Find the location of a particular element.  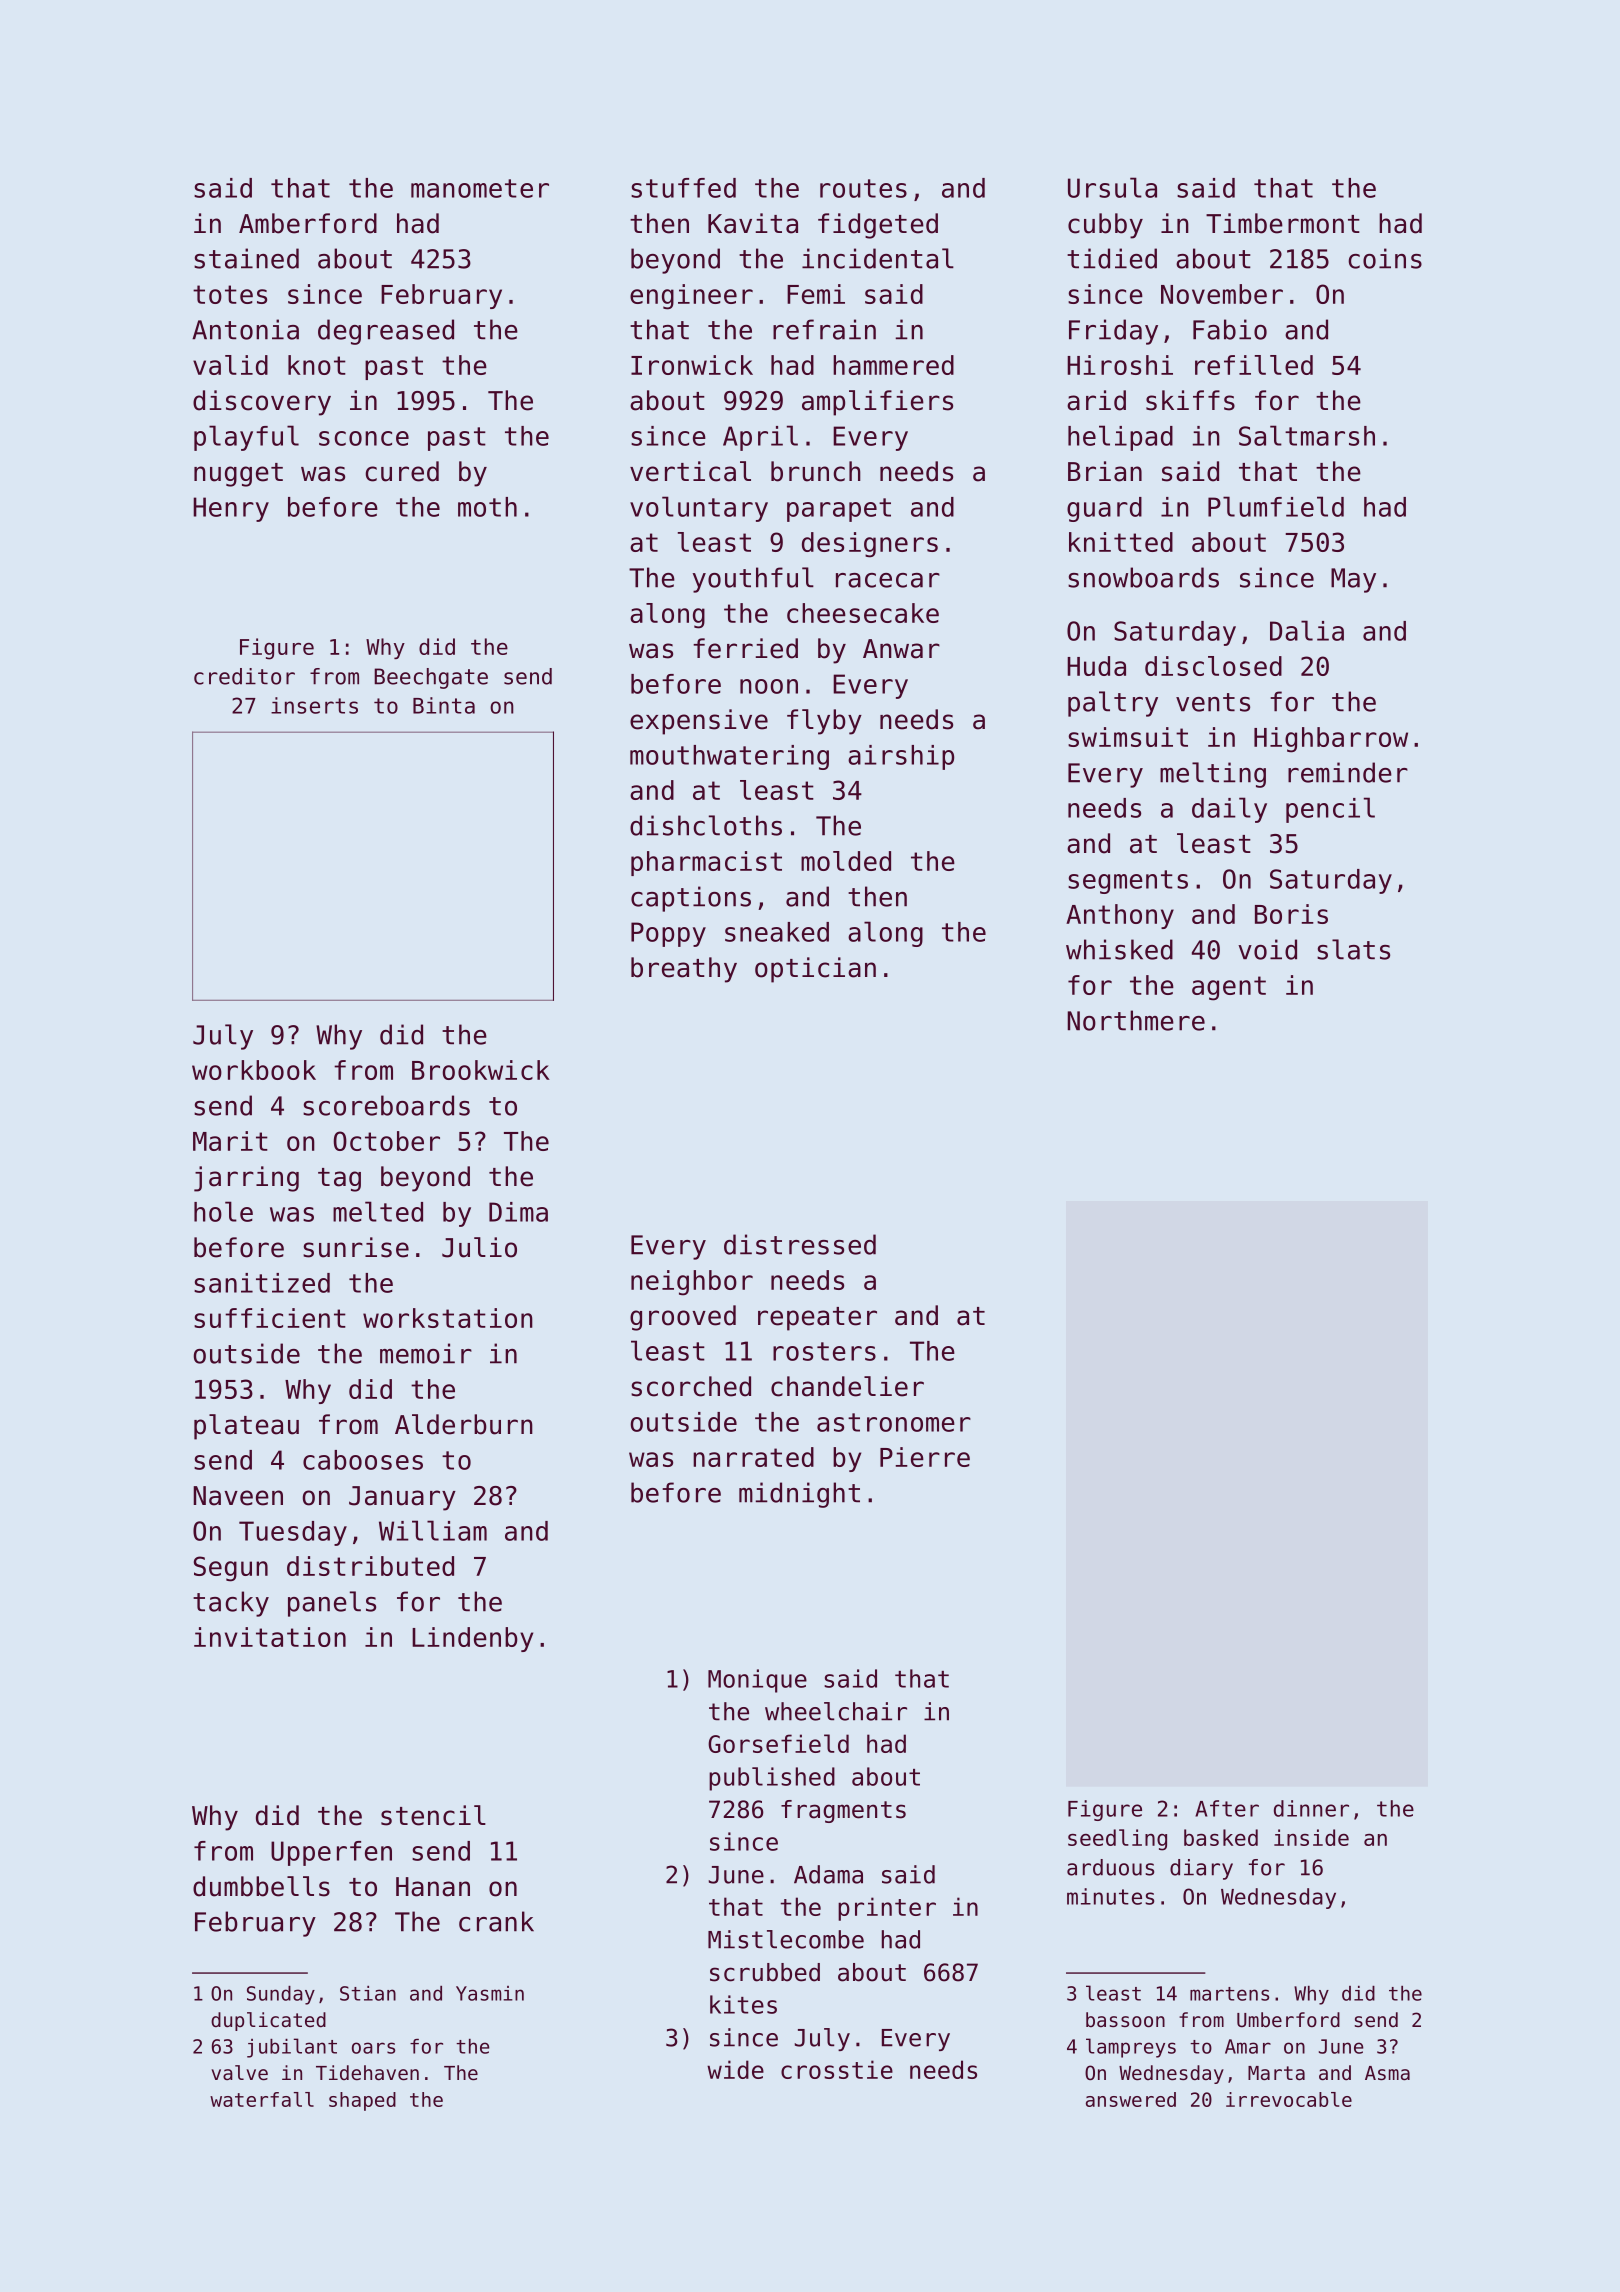

Brookwick is located at coordinates (481, 1070).
